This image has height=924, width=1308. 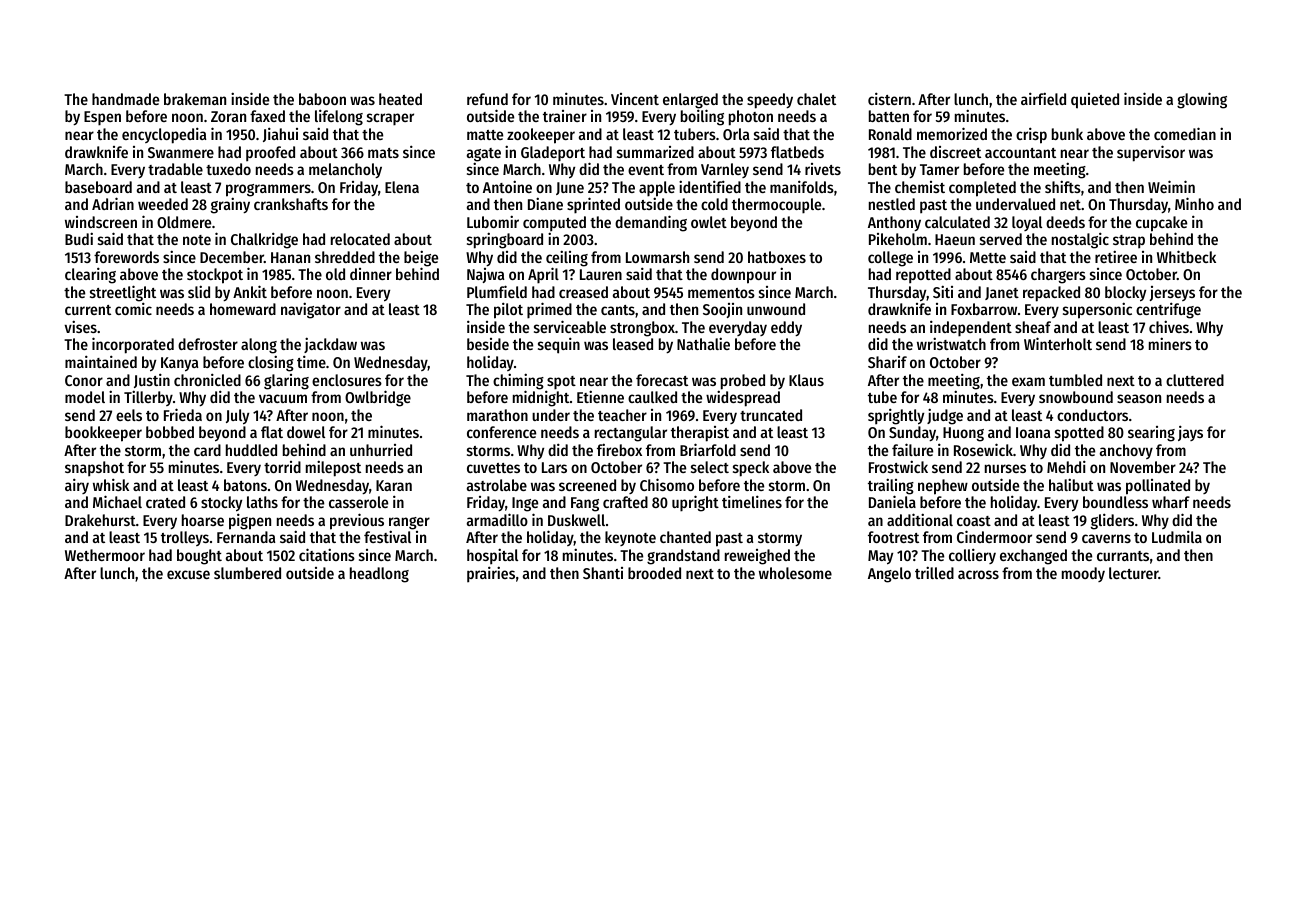 What do you see at coordinates (892, 204) in the image?
I see `nestled` at bounding box center [892, 204].
